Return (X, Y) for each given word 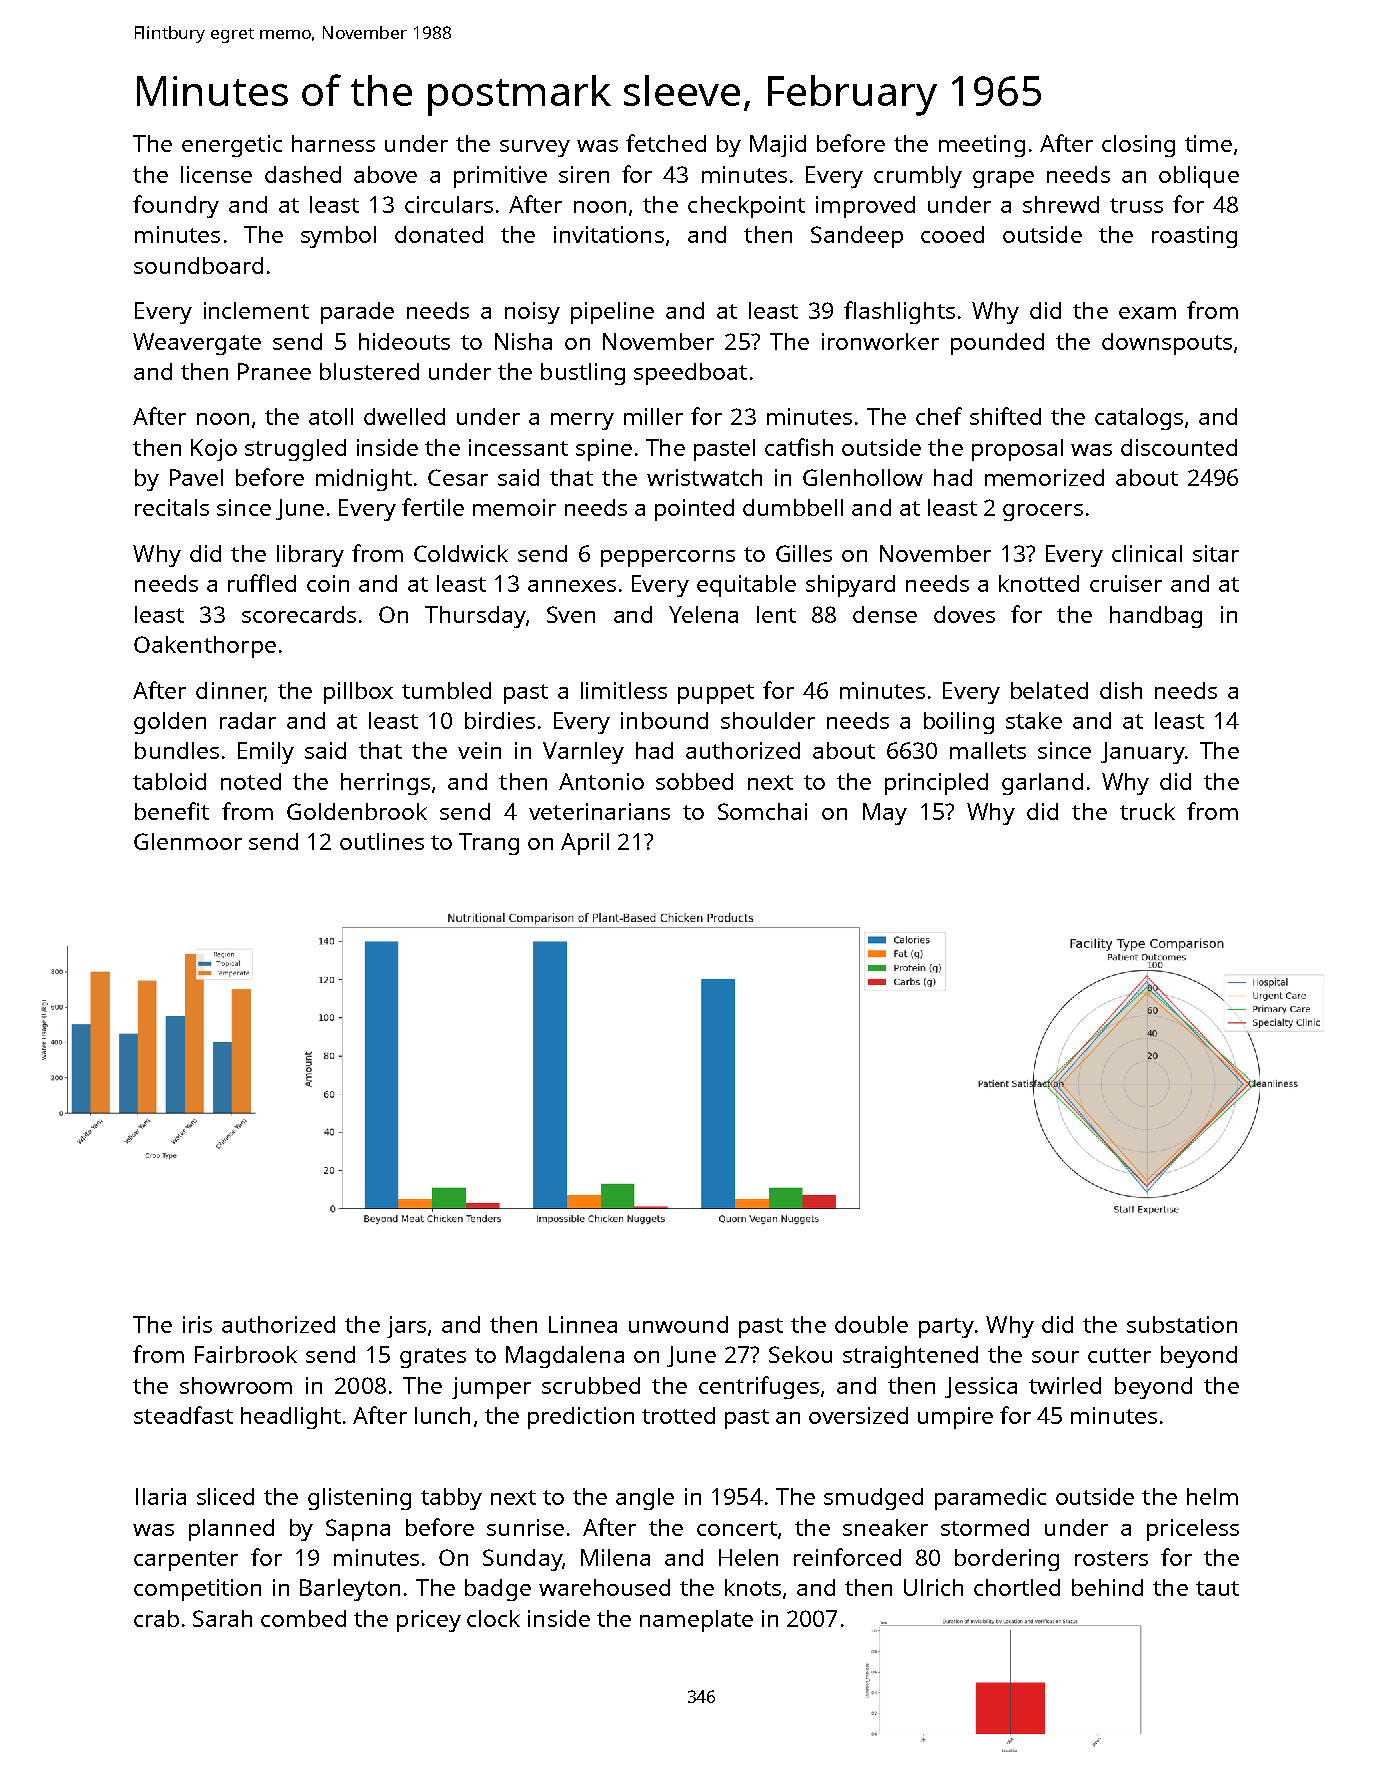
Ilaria (161, 1496)
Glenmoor (188, 841)
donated (439, 234)
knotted (1039, 583)
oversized (858, 1415)
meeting (982, 146)
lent (776, 614)
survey (535, 148)
